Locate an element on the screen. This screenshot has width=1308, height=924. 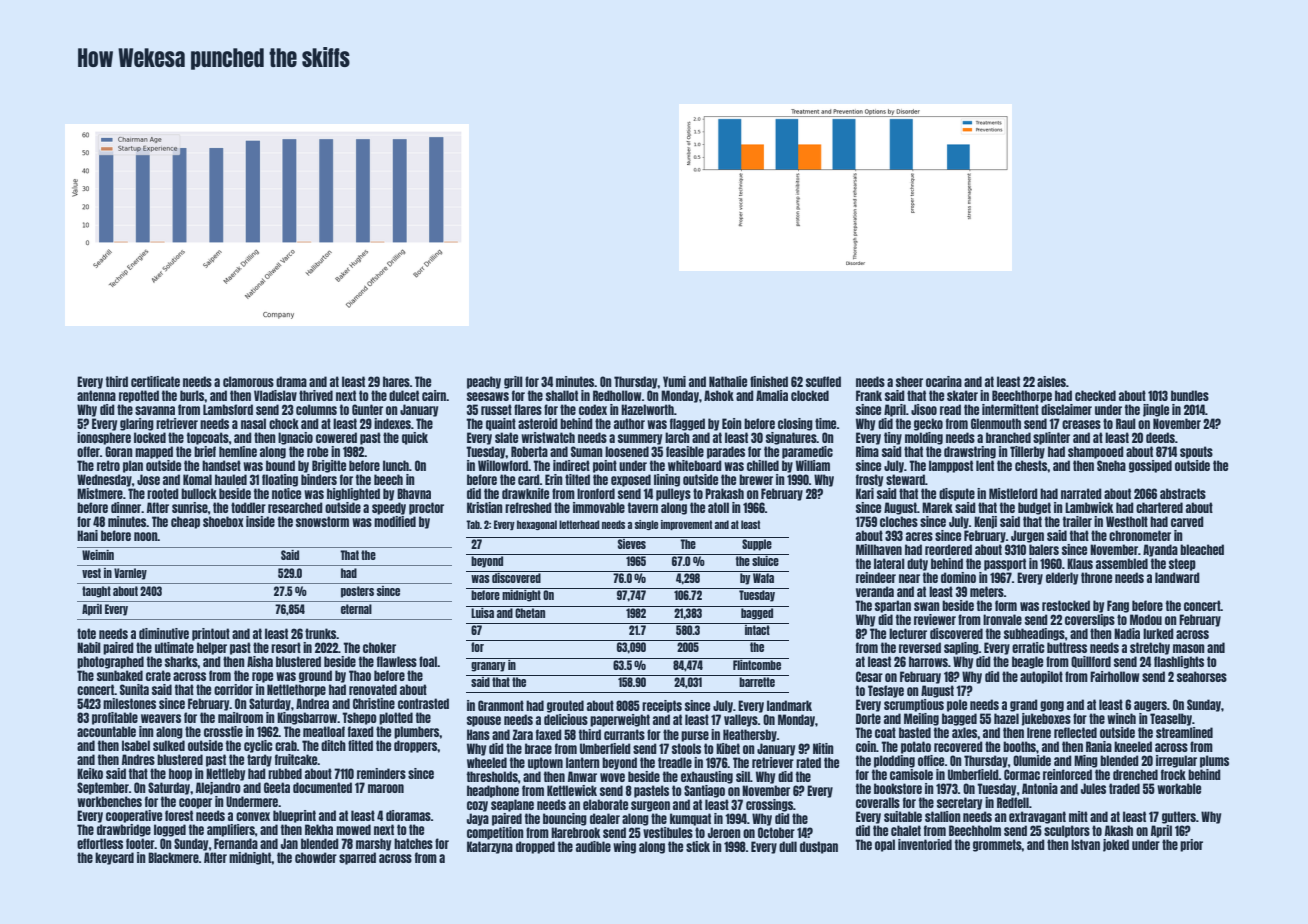
audible is located at coordinates (593, 846).
